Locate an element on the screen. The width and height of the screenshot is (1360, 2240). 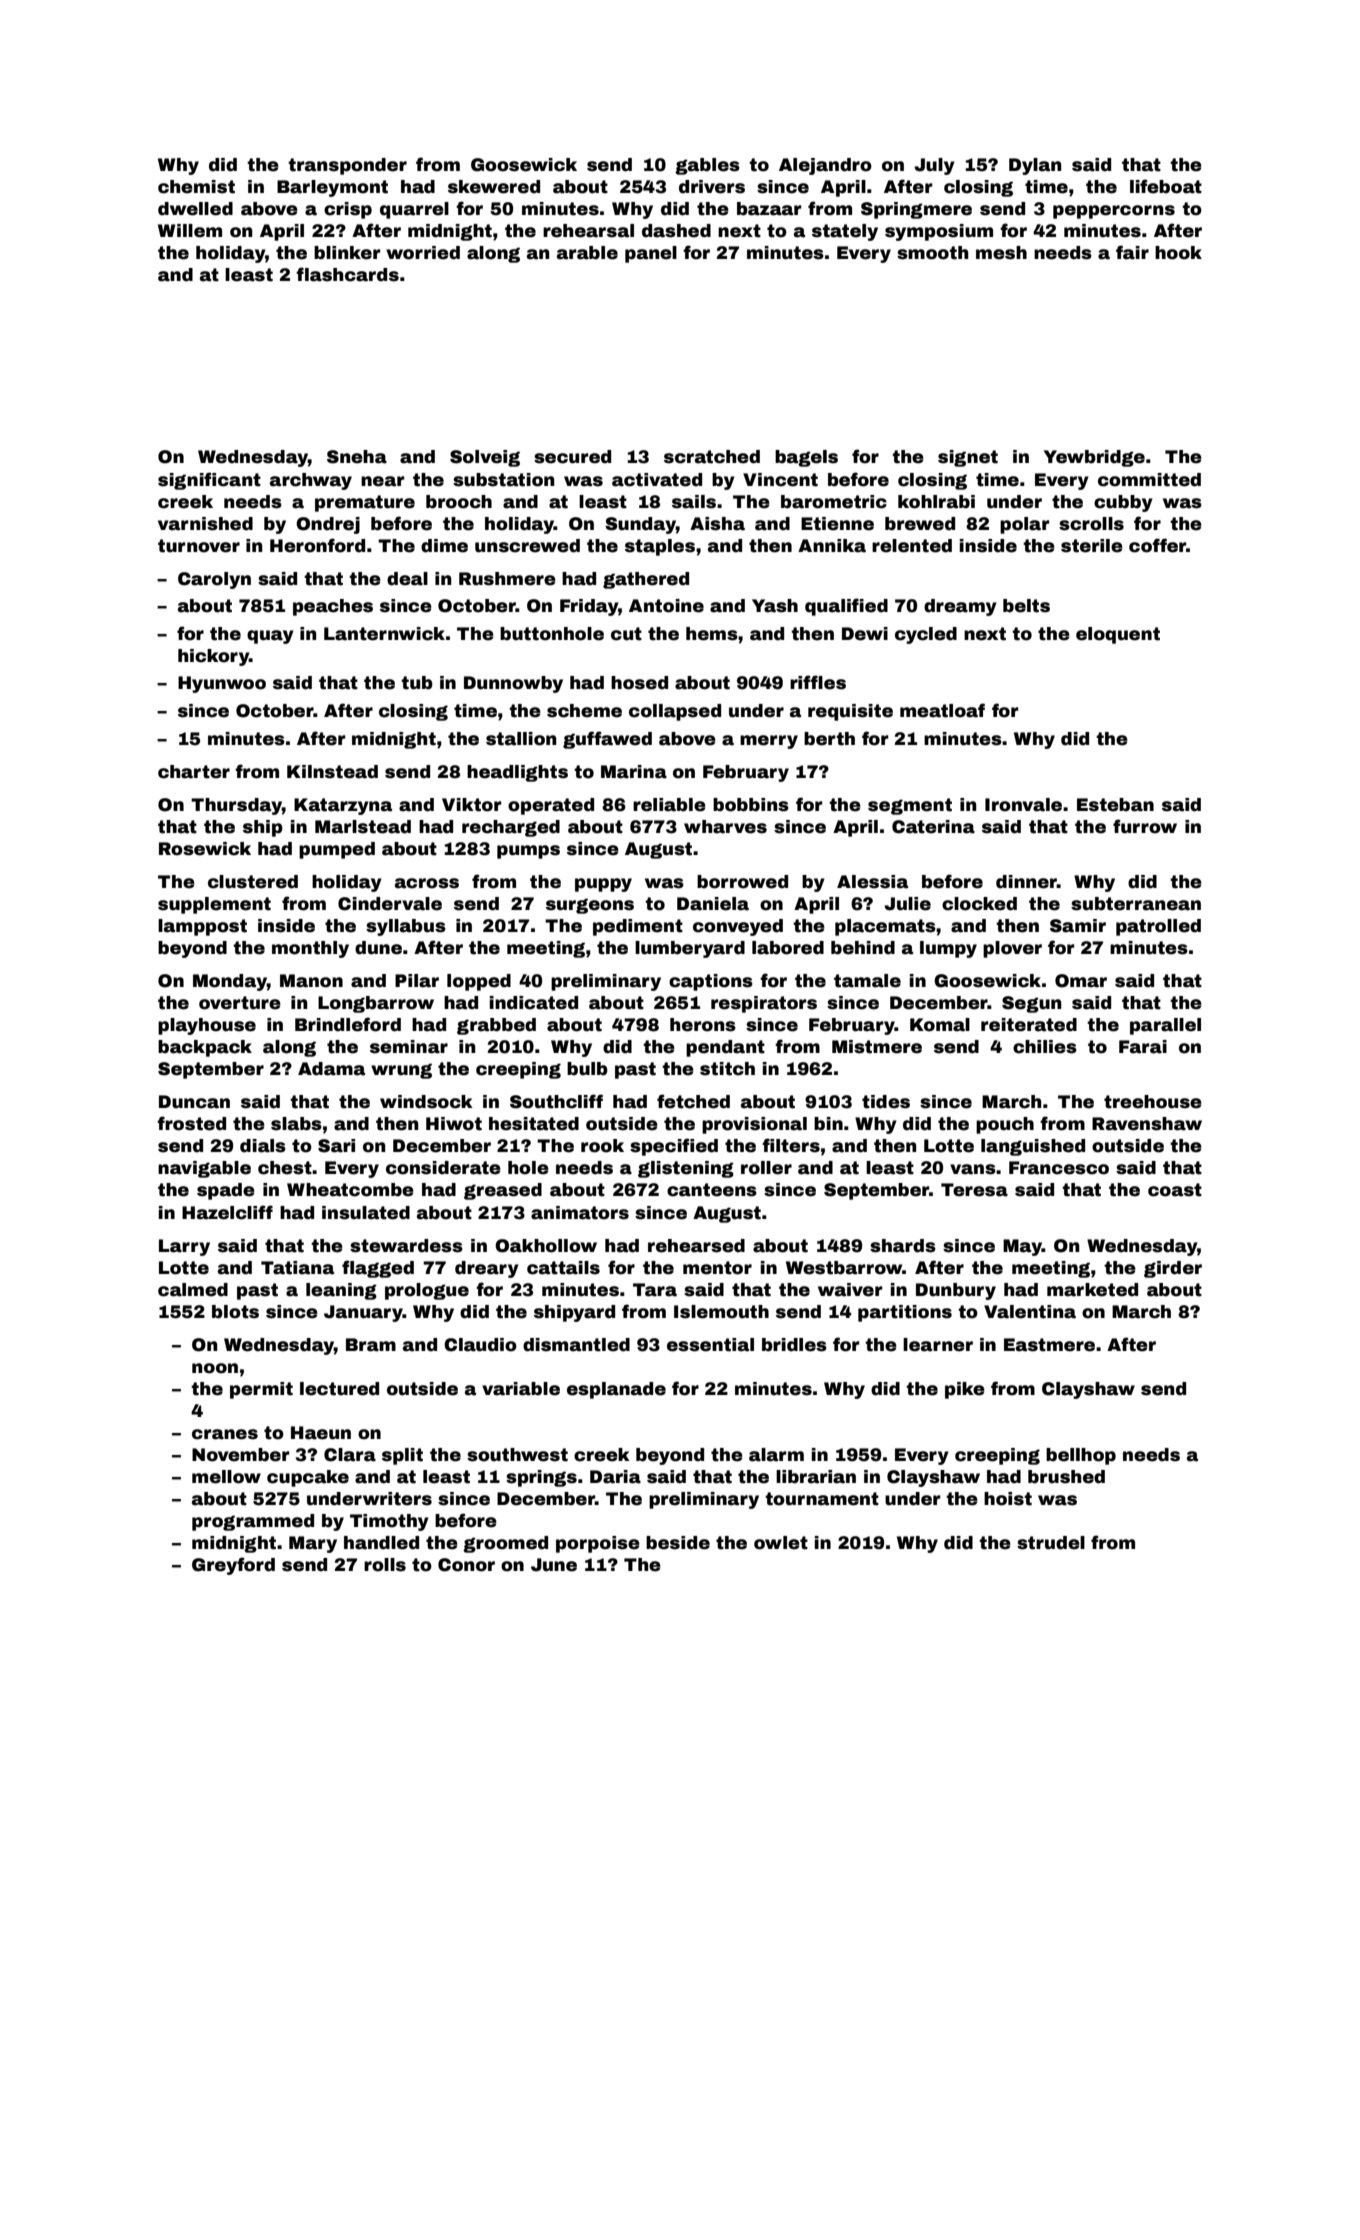
hems is located at coordinates (712, 634).
